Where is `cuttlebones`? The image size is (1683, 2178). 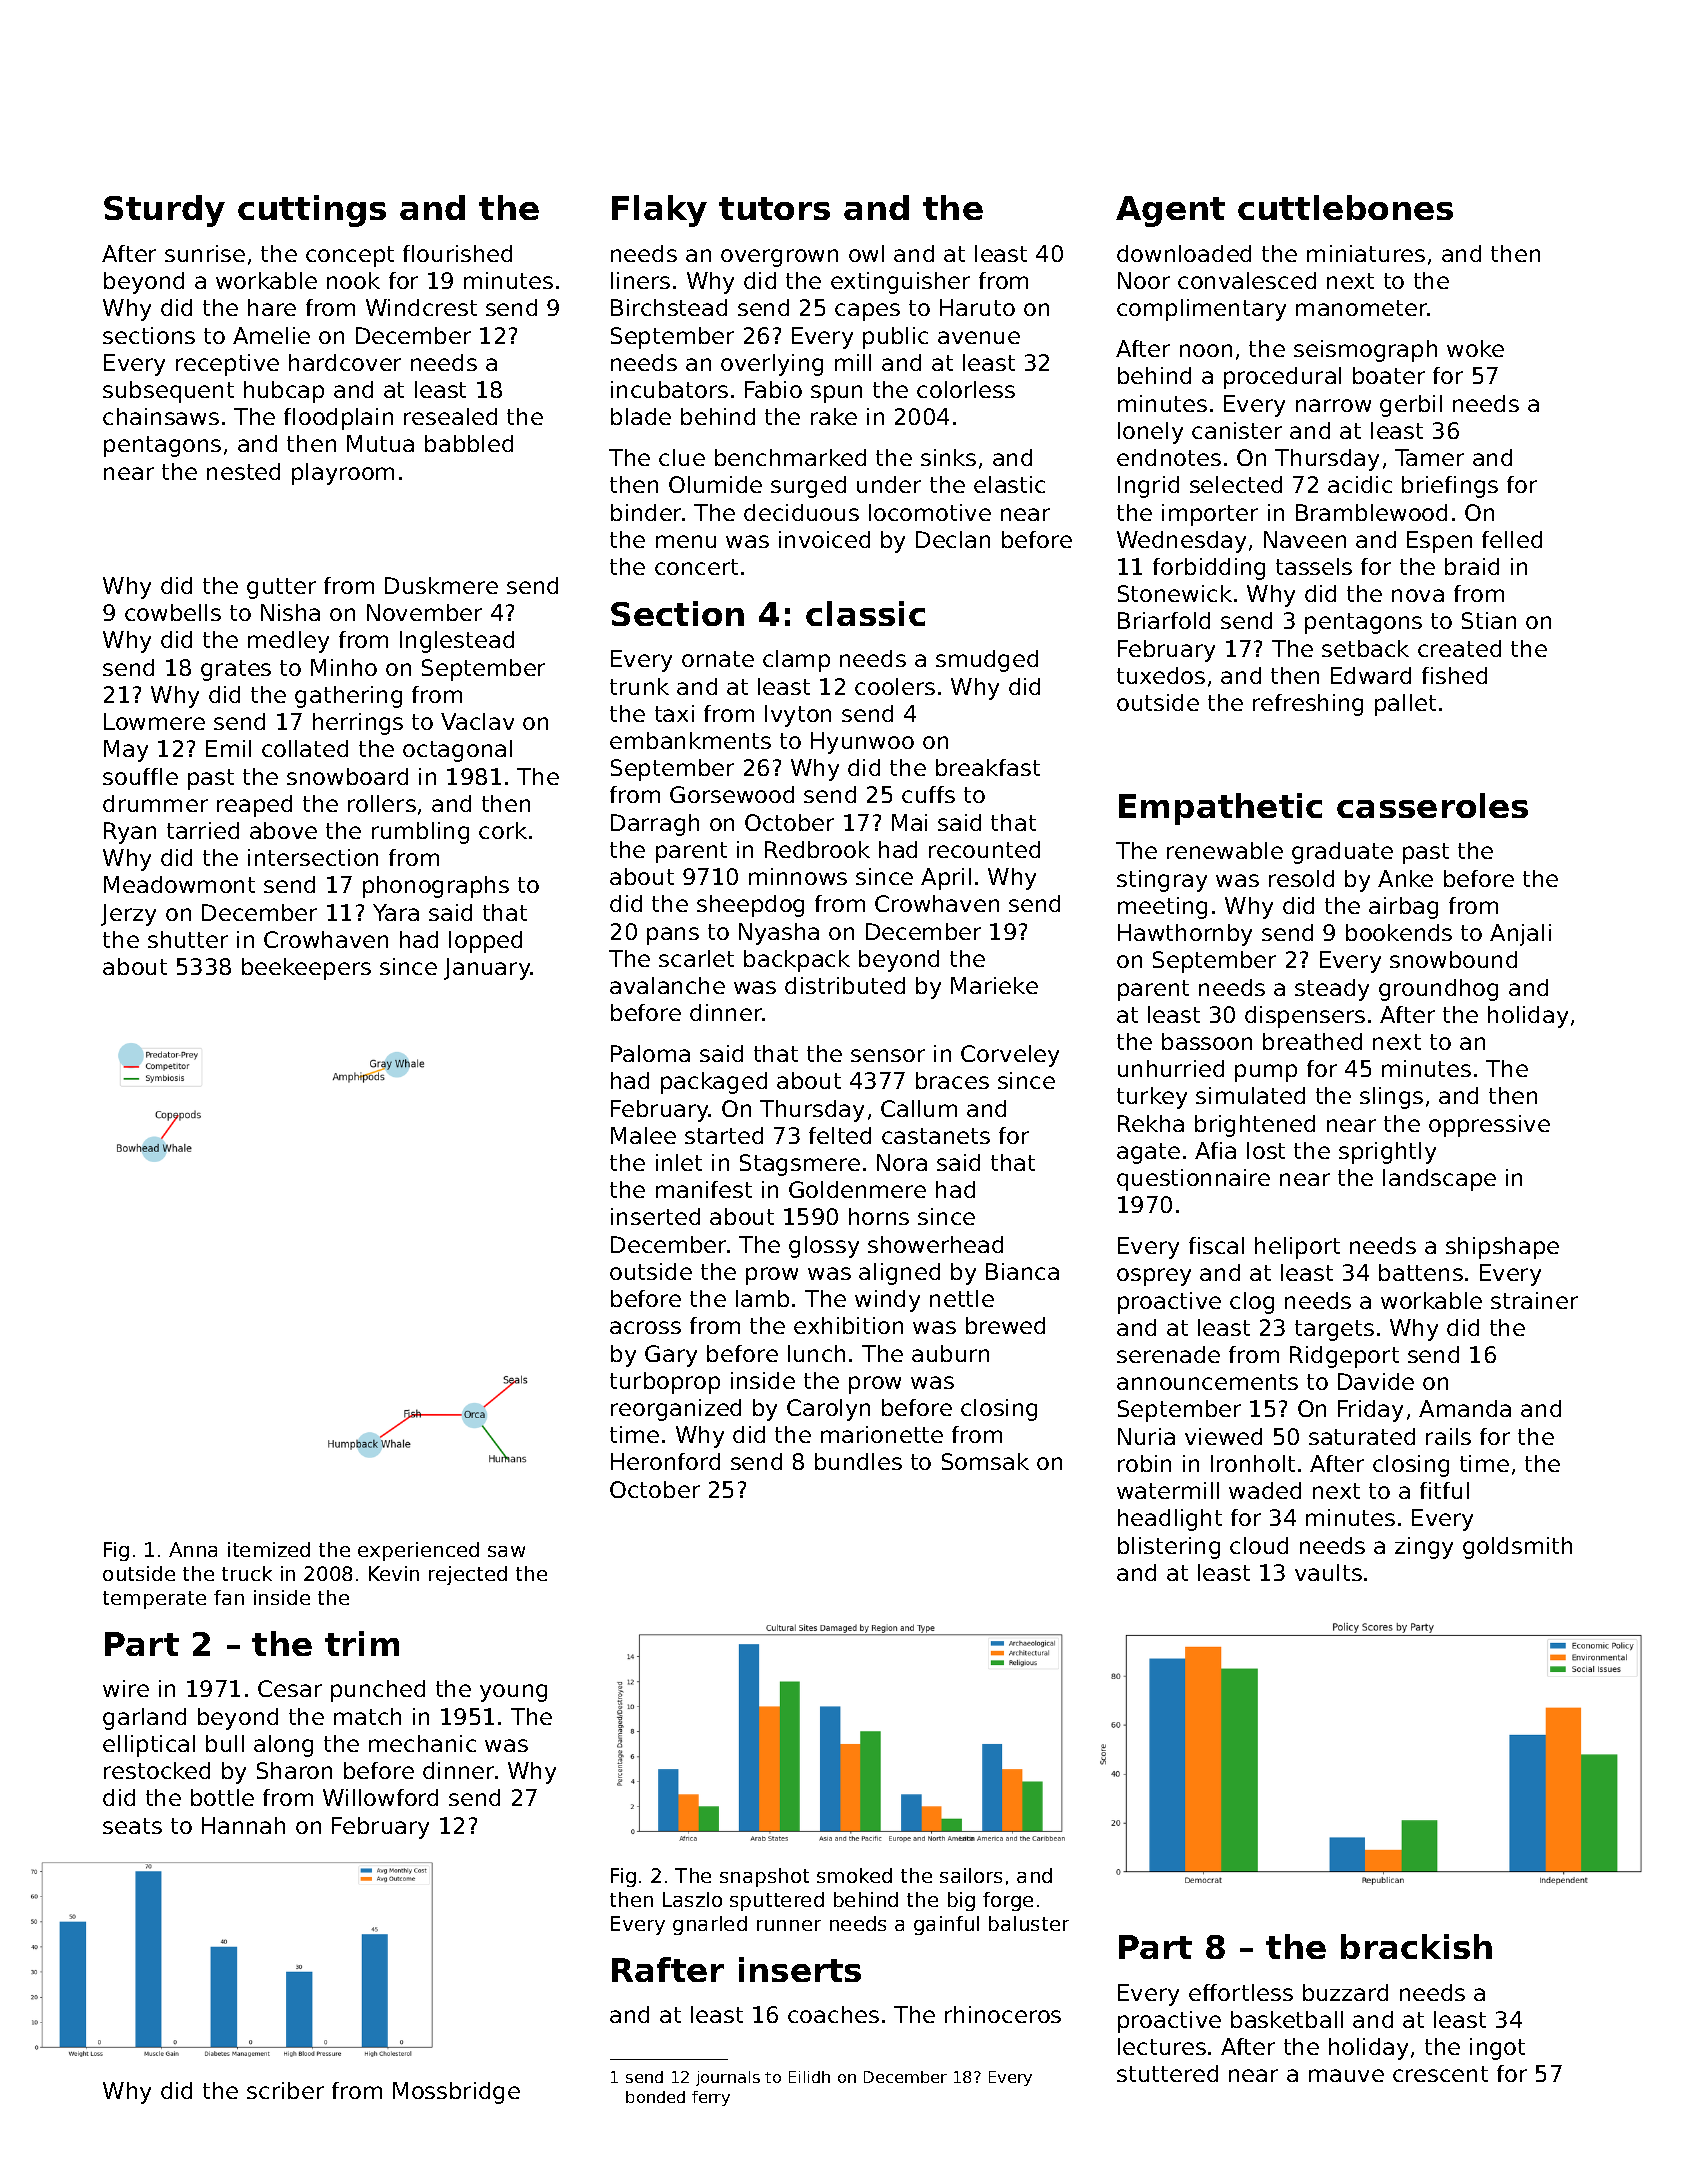 cuttlebones is located at coordinates (1345, 207).
